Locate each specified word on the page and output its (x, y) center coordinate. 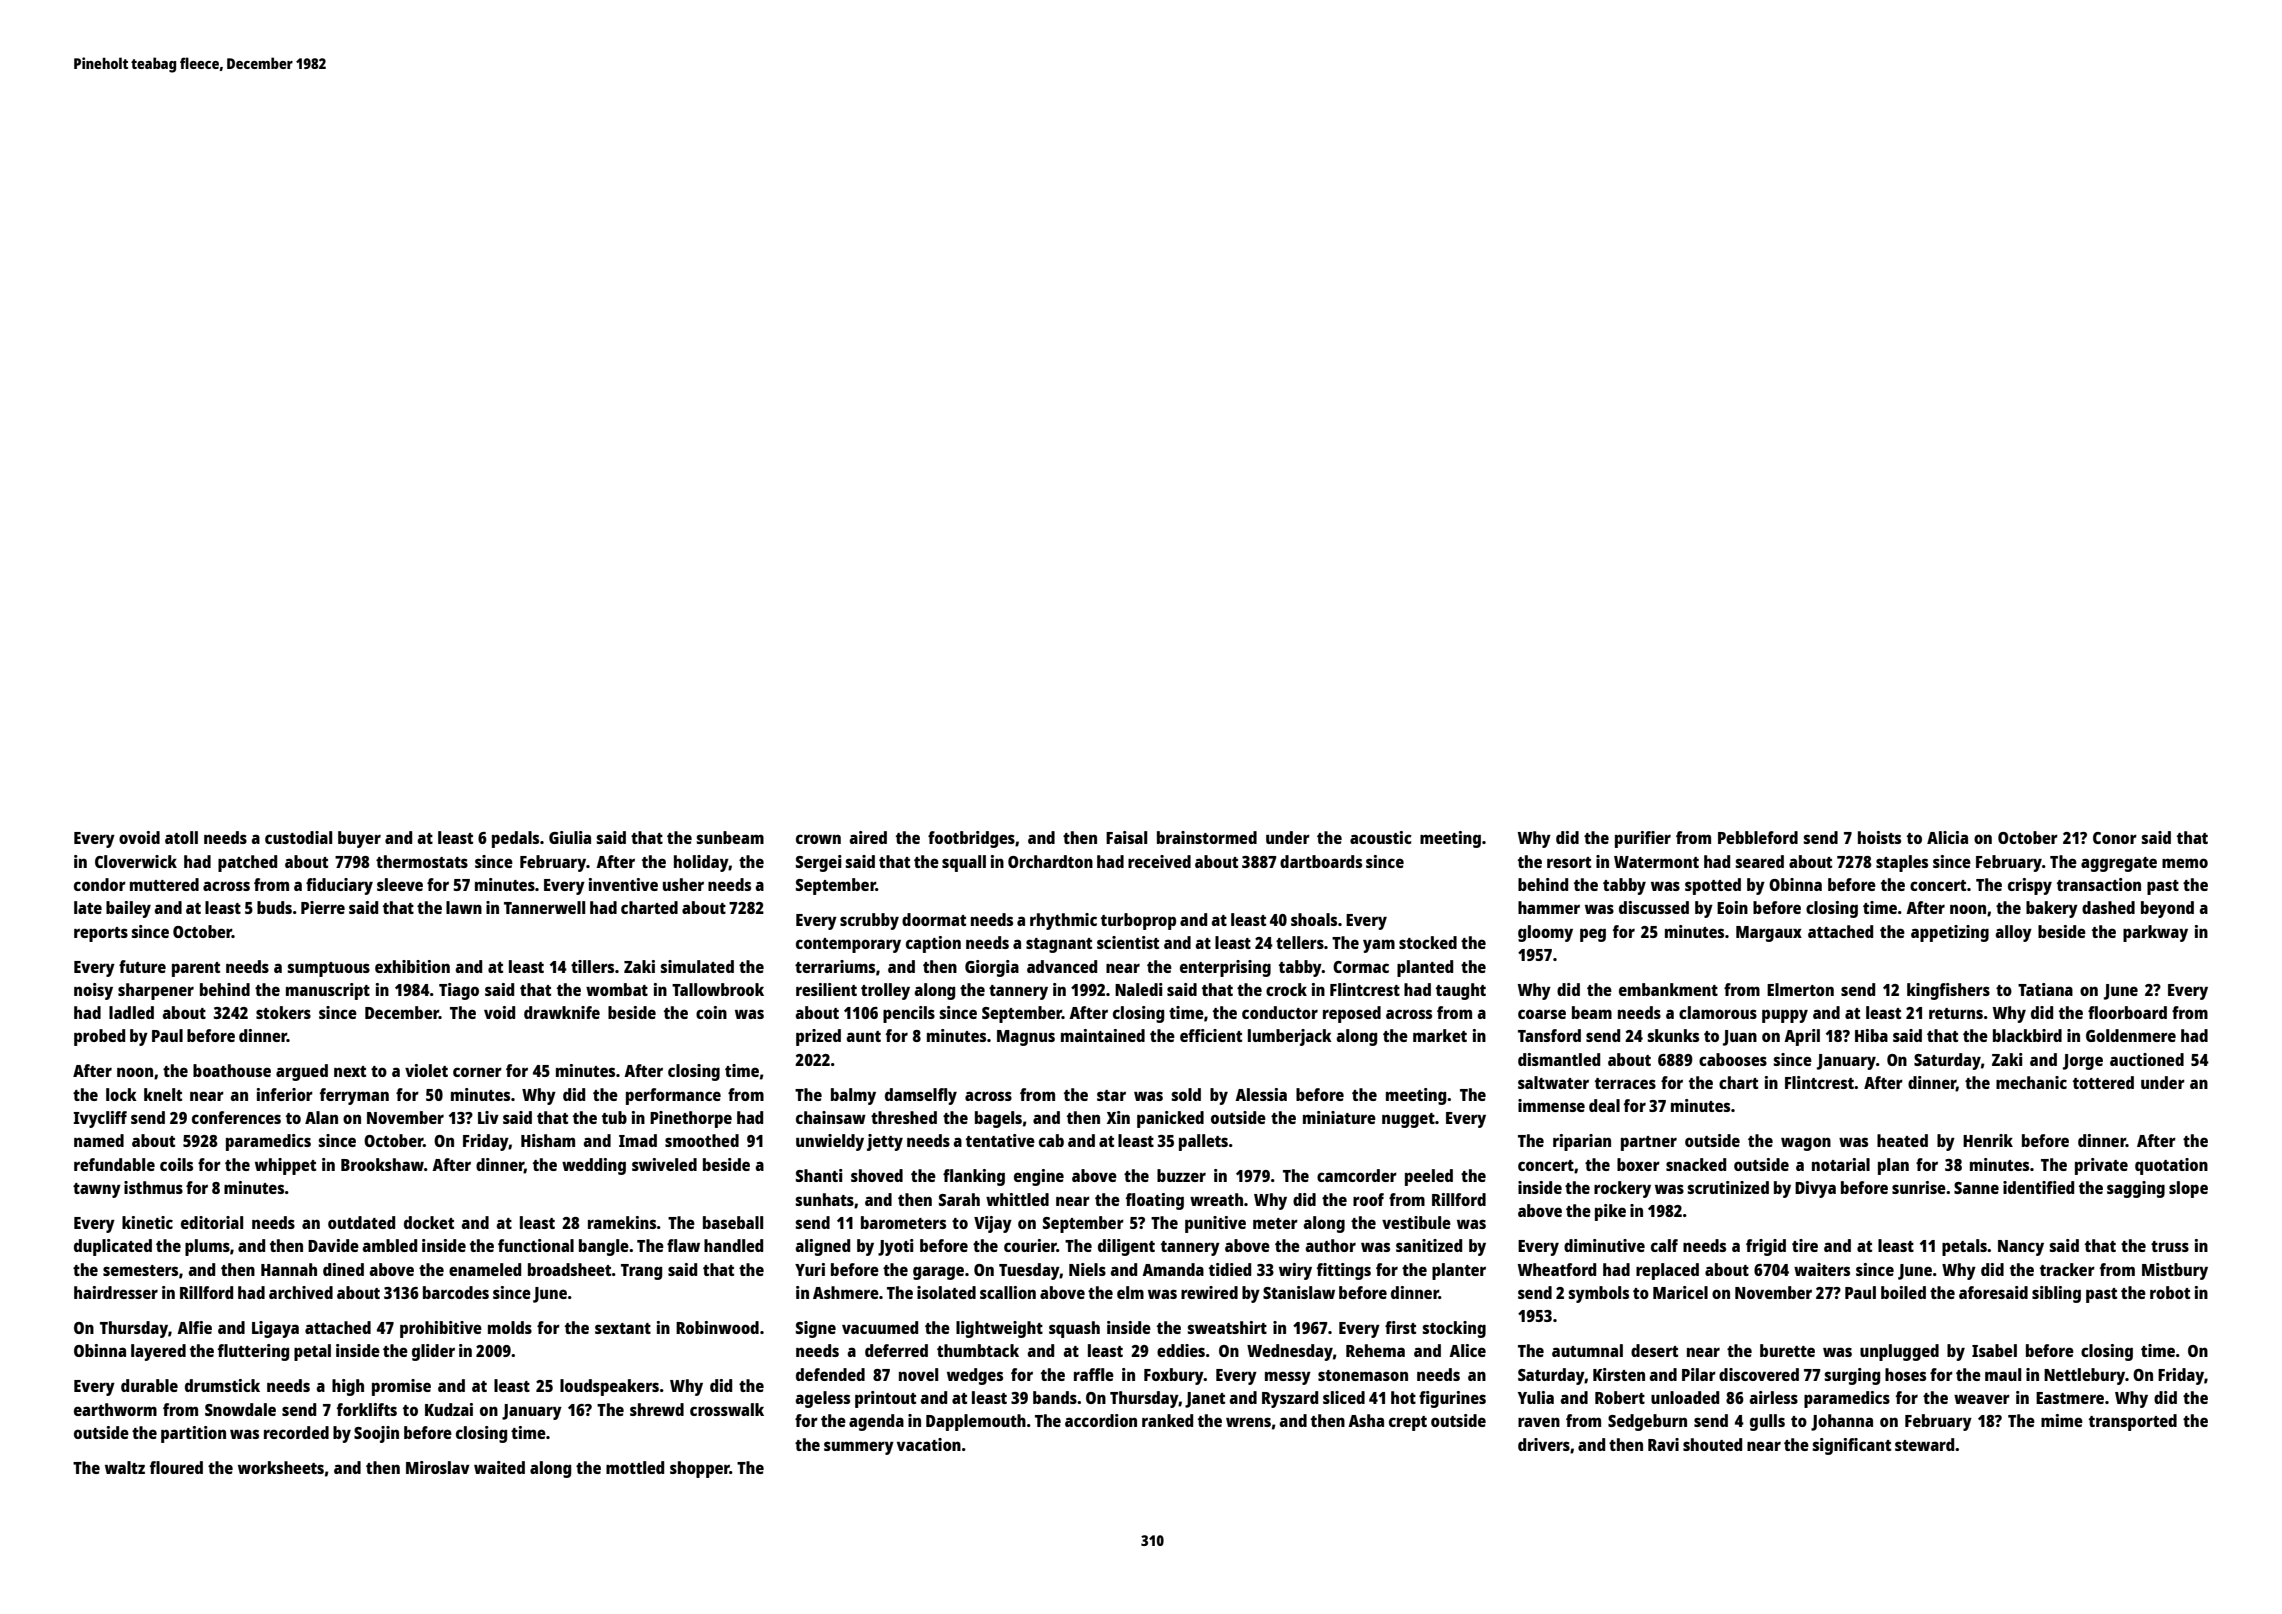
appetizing (1950, 933)
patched (247, 863)
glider (433, 1352)
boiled (1903, 1292)
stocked (1428, 942)
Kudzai (449, 1409)
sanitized (1429, 1245)
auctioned (2147, 1059)
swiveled (664, 1164)
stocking (1454, 1329)
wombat (617, 989)
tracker (2067, 1269)
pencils (909, 1014)
